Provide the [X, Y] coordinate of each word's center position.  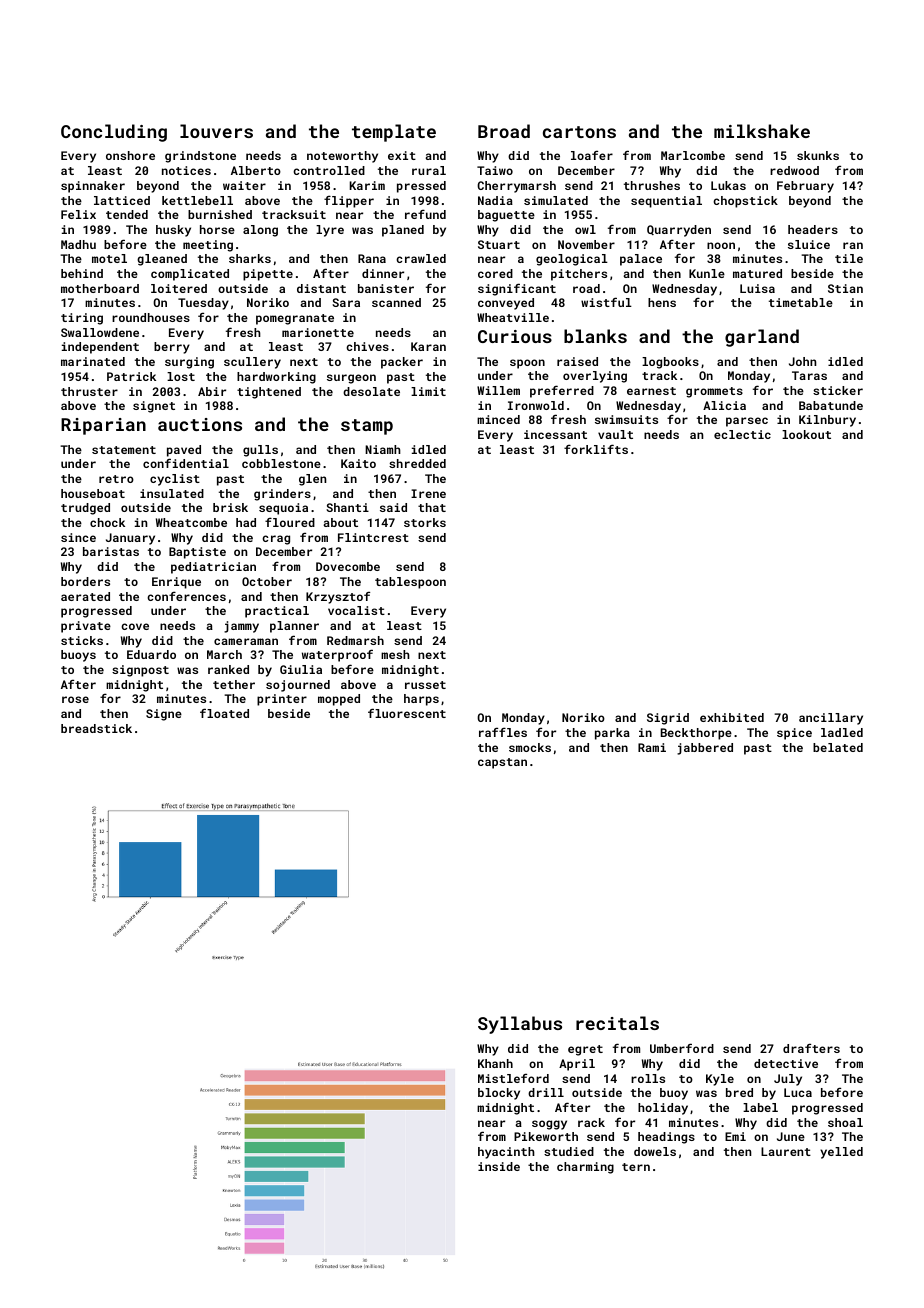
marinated [93, 361]
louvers [216, 131]
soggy [549, 1125]
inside [499, 1166]
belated [838, 747]
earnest [651, 391]
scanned [396, 302]
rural [429, 170]
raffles [503, 732]
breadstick [96, 728]
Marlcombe [693, 155]
